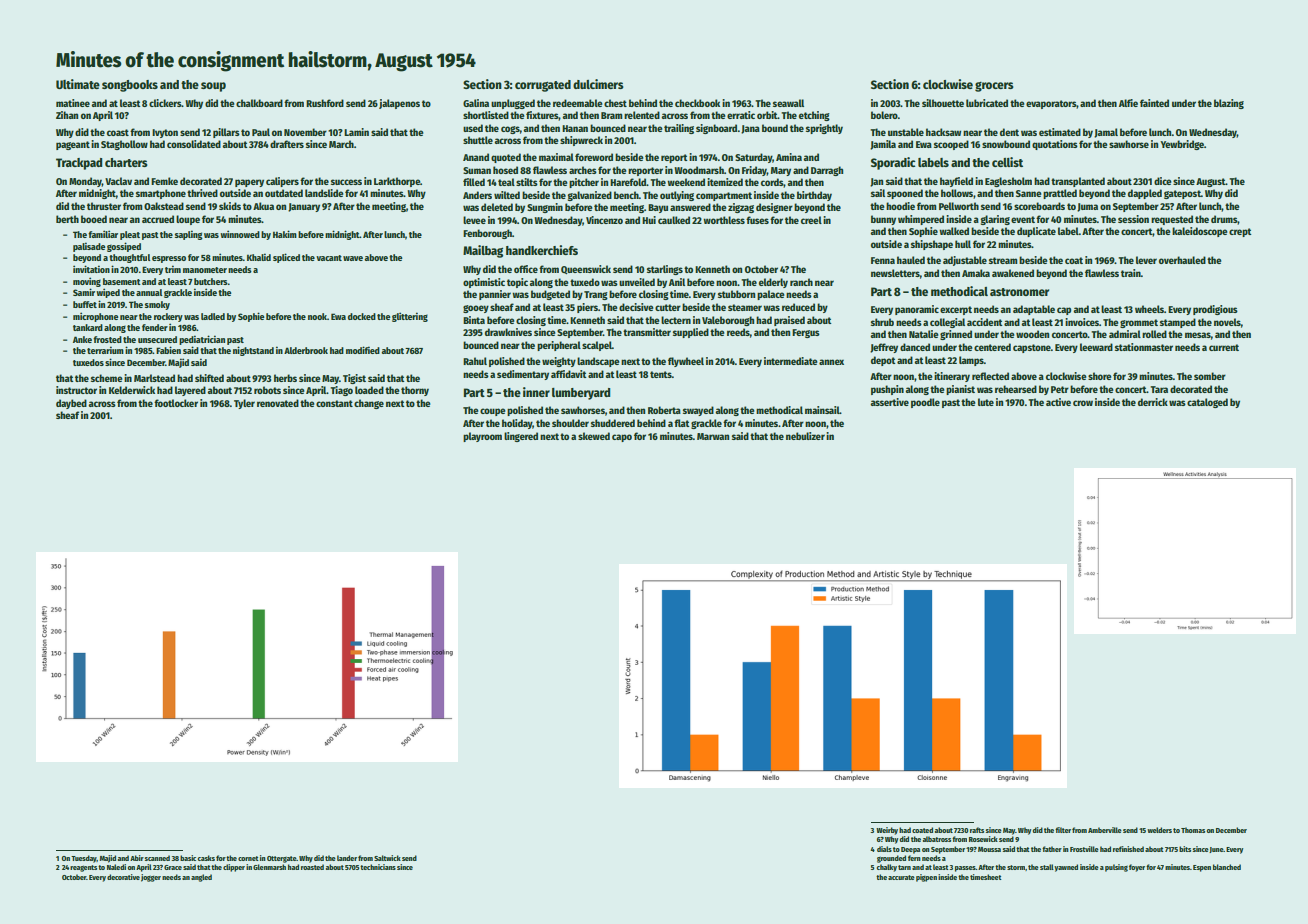 Image resolution: width=1308 pixels, height=924 pixels. Describe the element at coordinates (598, 84) in the page. I see `dulcimers` at that location.
